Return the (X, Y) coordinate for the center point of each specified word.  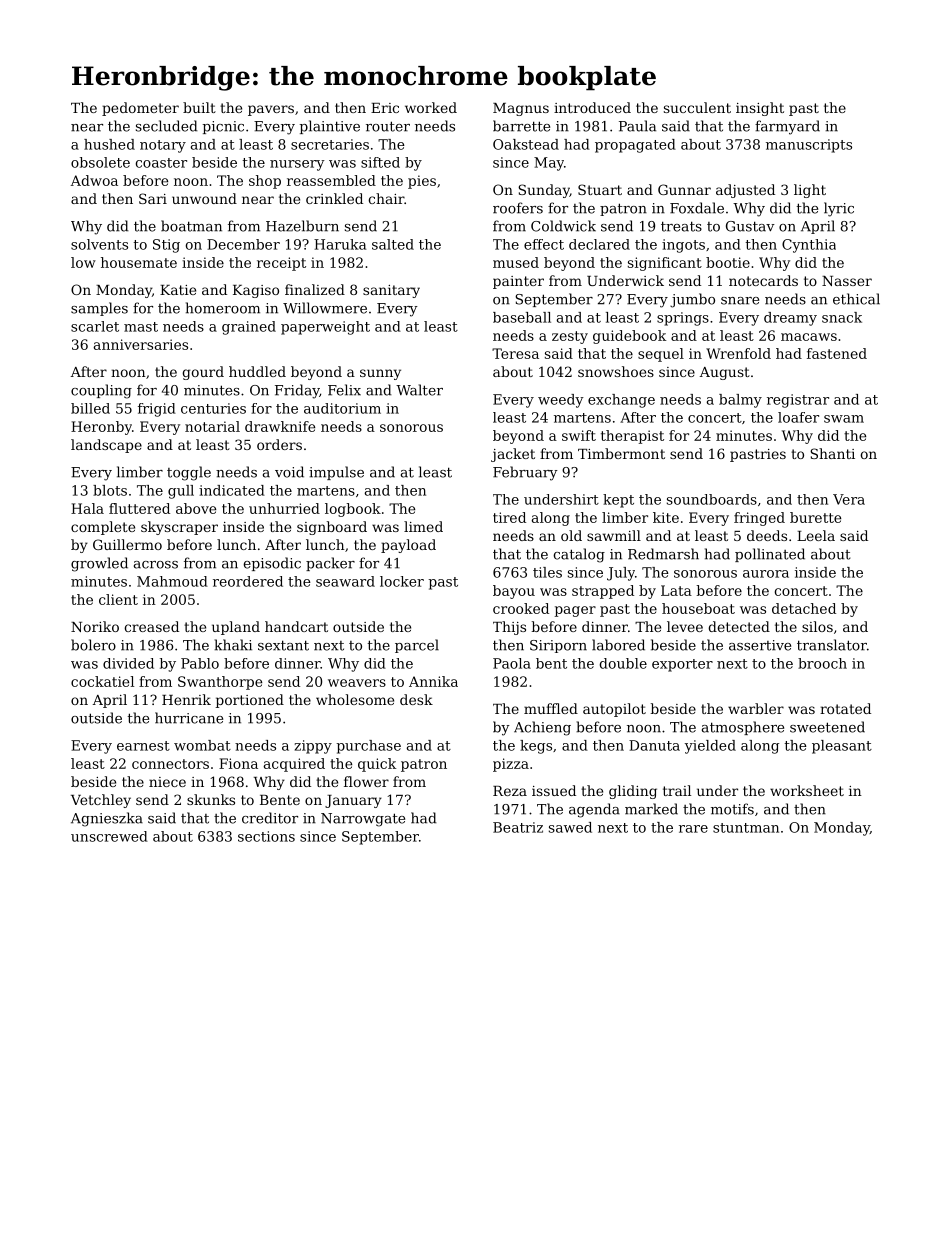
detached (804, 608)
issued (554, 790)
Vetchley (101, 801)
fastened (837, 353)
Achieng (542, 728)
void (289, 472)
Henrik (186, 699)
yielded (710, 747)
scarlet (95, 326)
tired (509, 517)
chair (386, 198)
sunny (380, 374)
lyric (839, 209)
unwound (204, 198)
